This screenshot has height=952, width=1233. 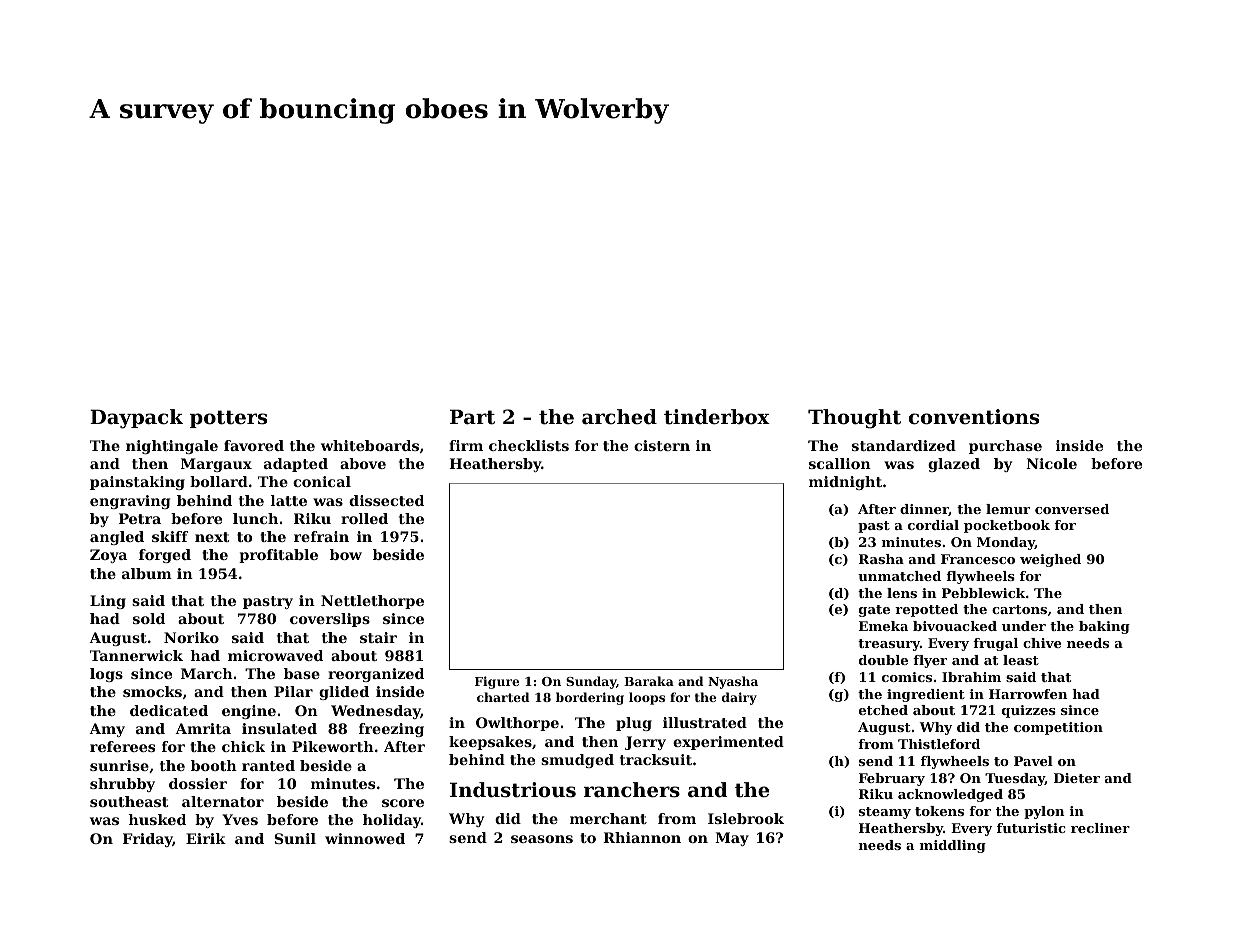 What do you see at coordinates (732, 839) in the screenshot?
I see `May` at bounding box center [732, 839].
